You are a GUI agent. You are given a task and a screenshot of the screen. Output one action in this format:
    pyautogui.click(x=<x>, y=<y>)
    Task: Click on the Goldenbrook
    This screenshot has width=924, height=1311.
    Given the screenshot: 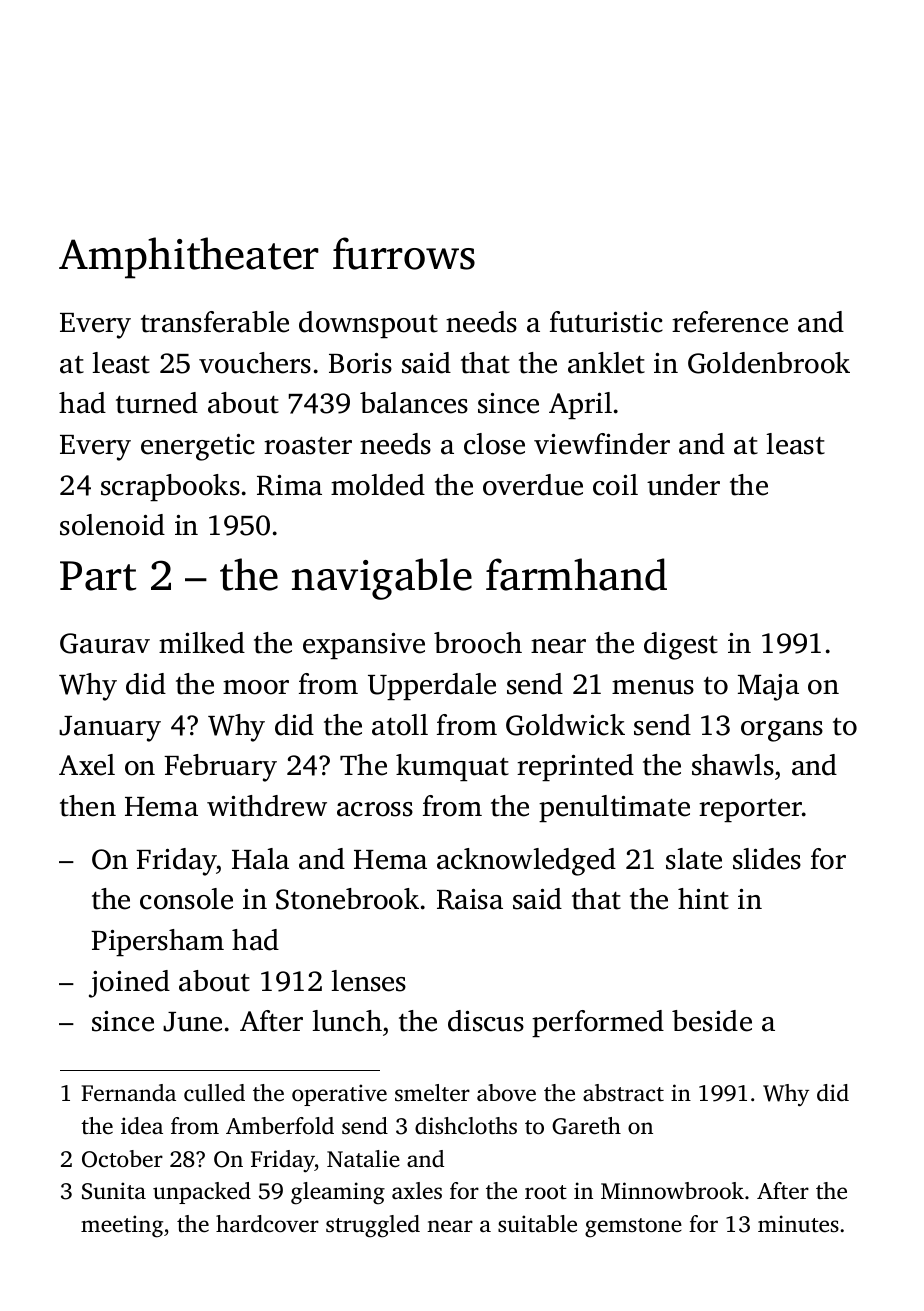 What is the action you would take?
    pyautogui.click(x=769, y=363)
